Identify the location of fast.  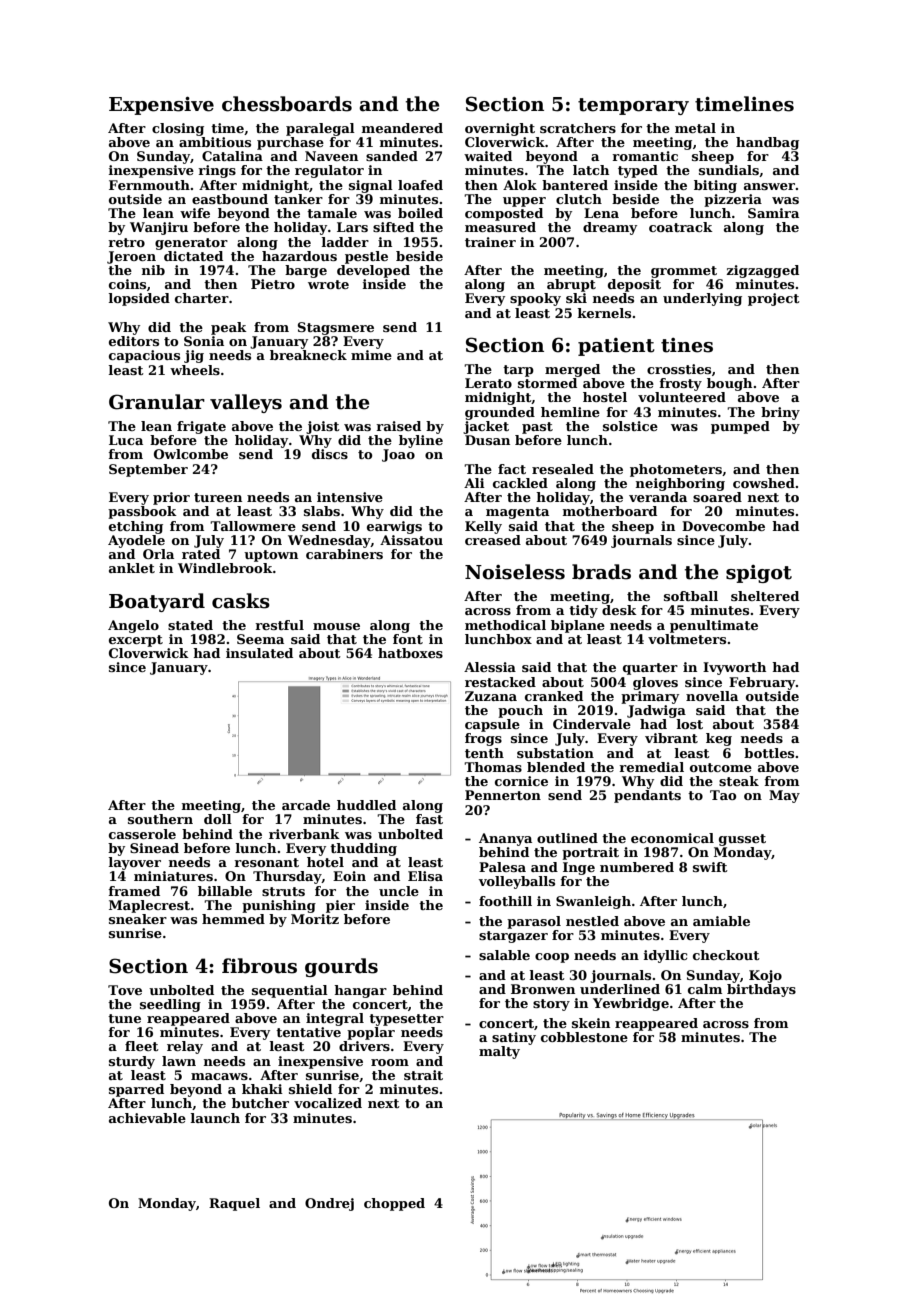
(429, 819).
